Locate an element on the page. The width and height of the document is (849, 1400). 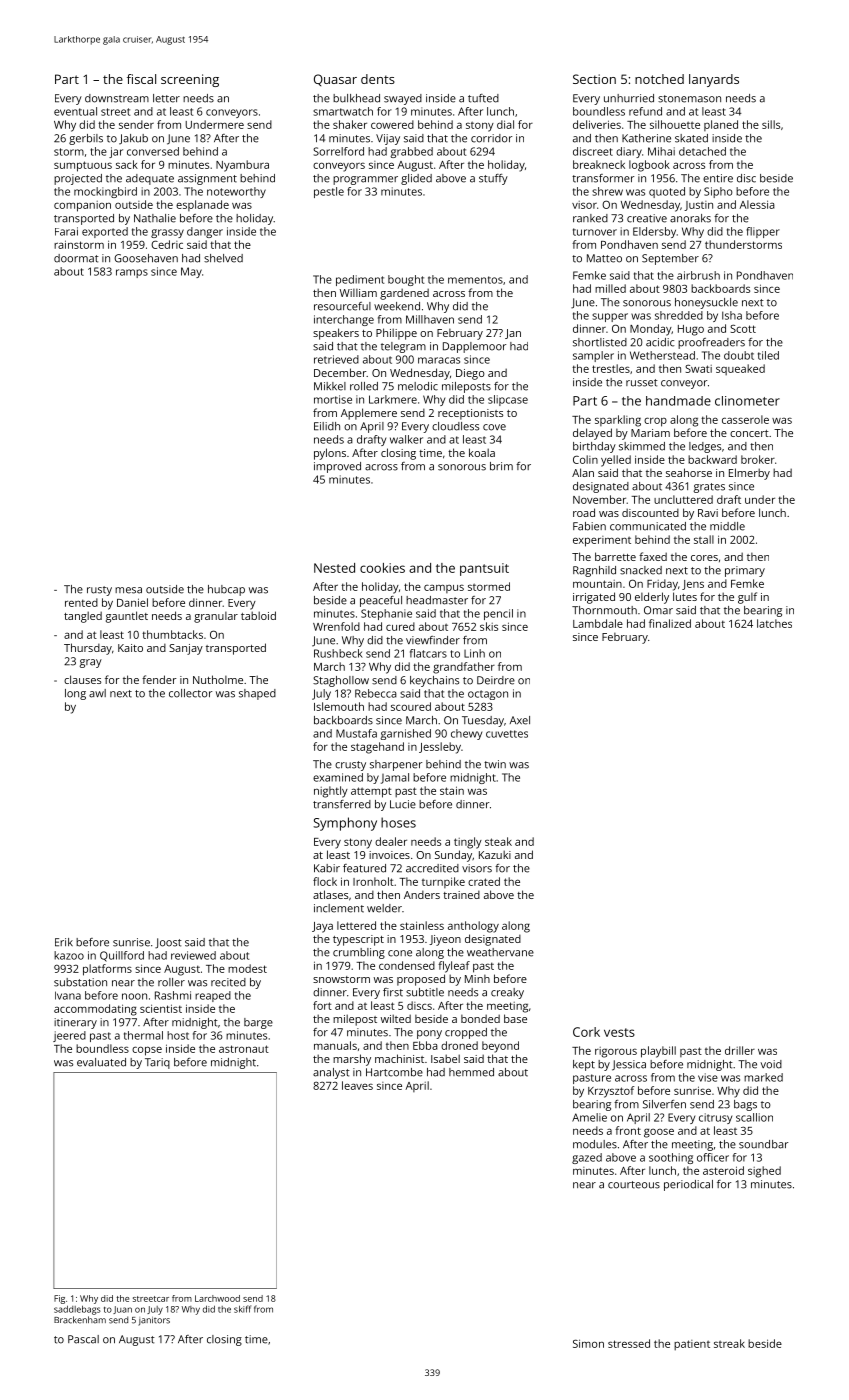
Erik is located at coordinates (64, 942).
